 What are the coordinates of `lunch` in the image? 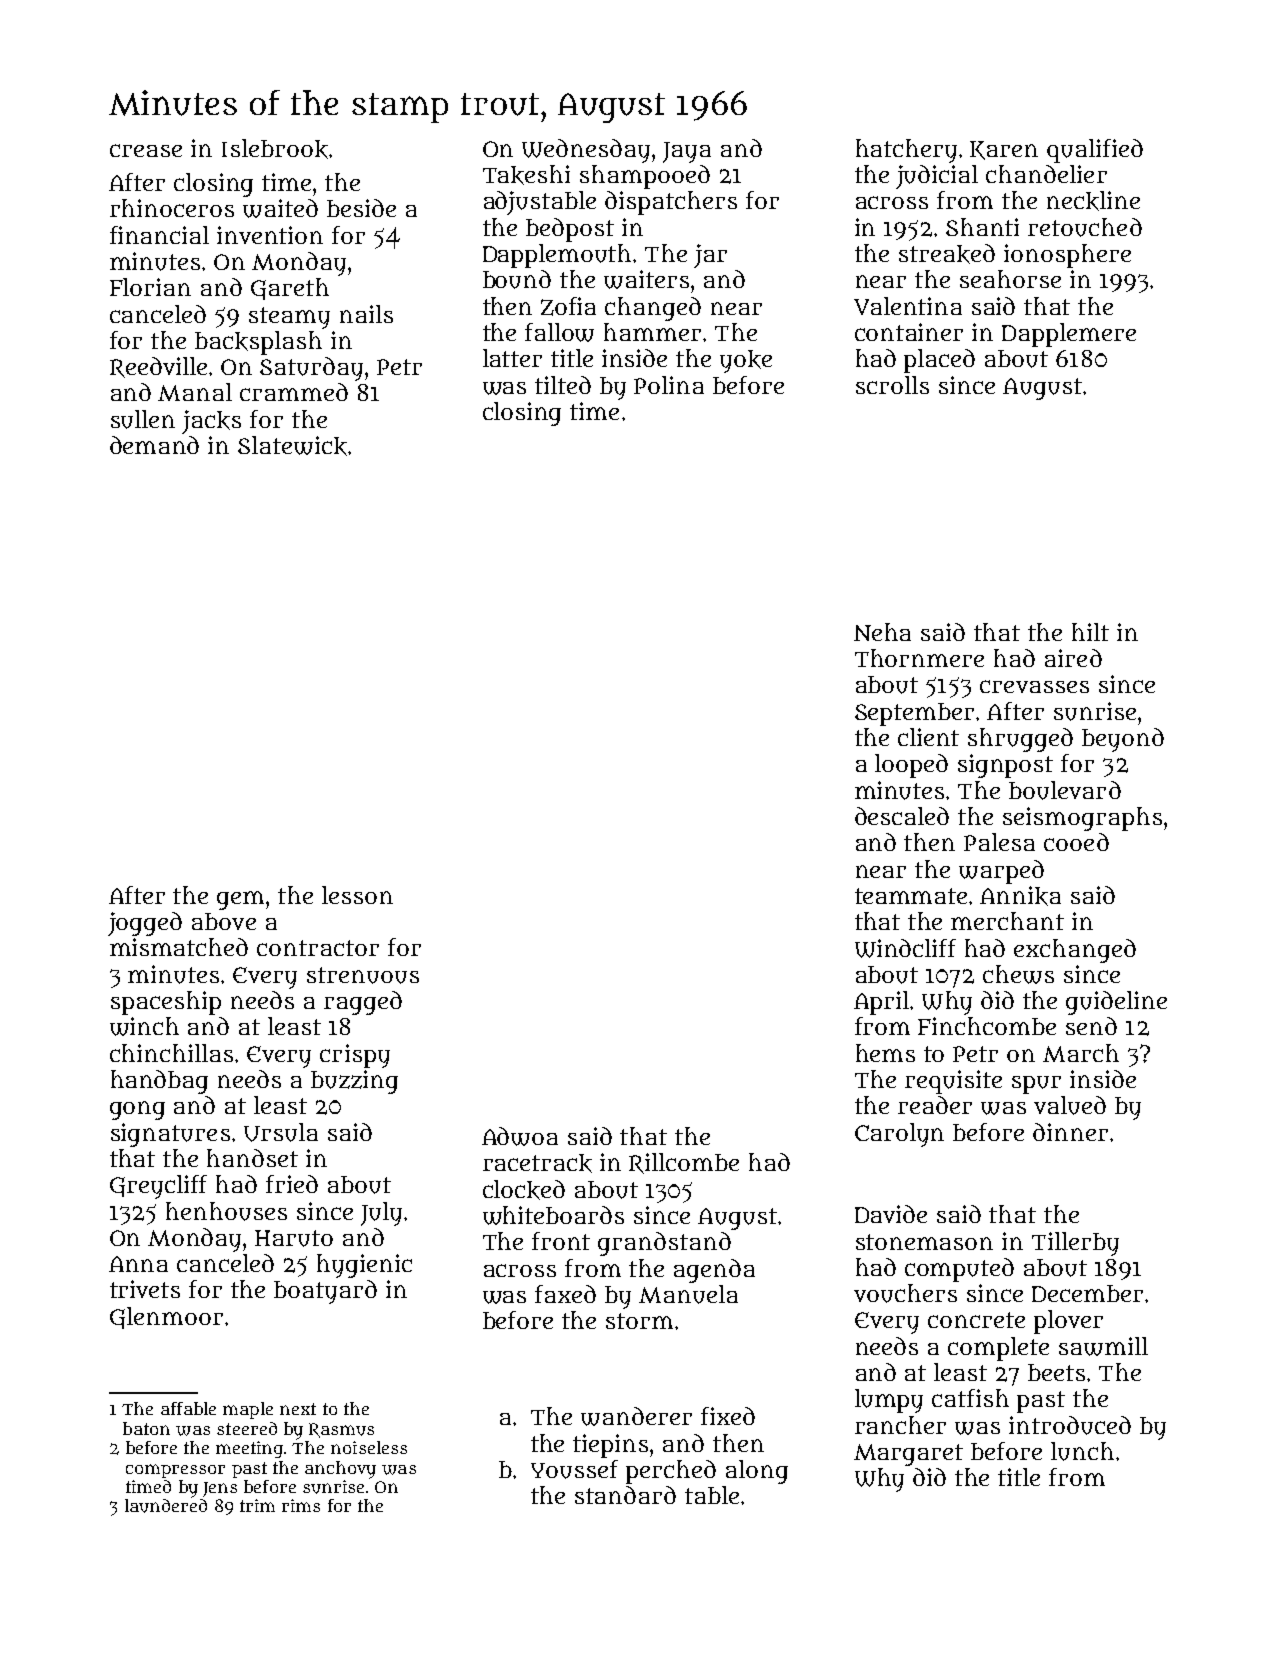 It's located at (1082, 1451).
